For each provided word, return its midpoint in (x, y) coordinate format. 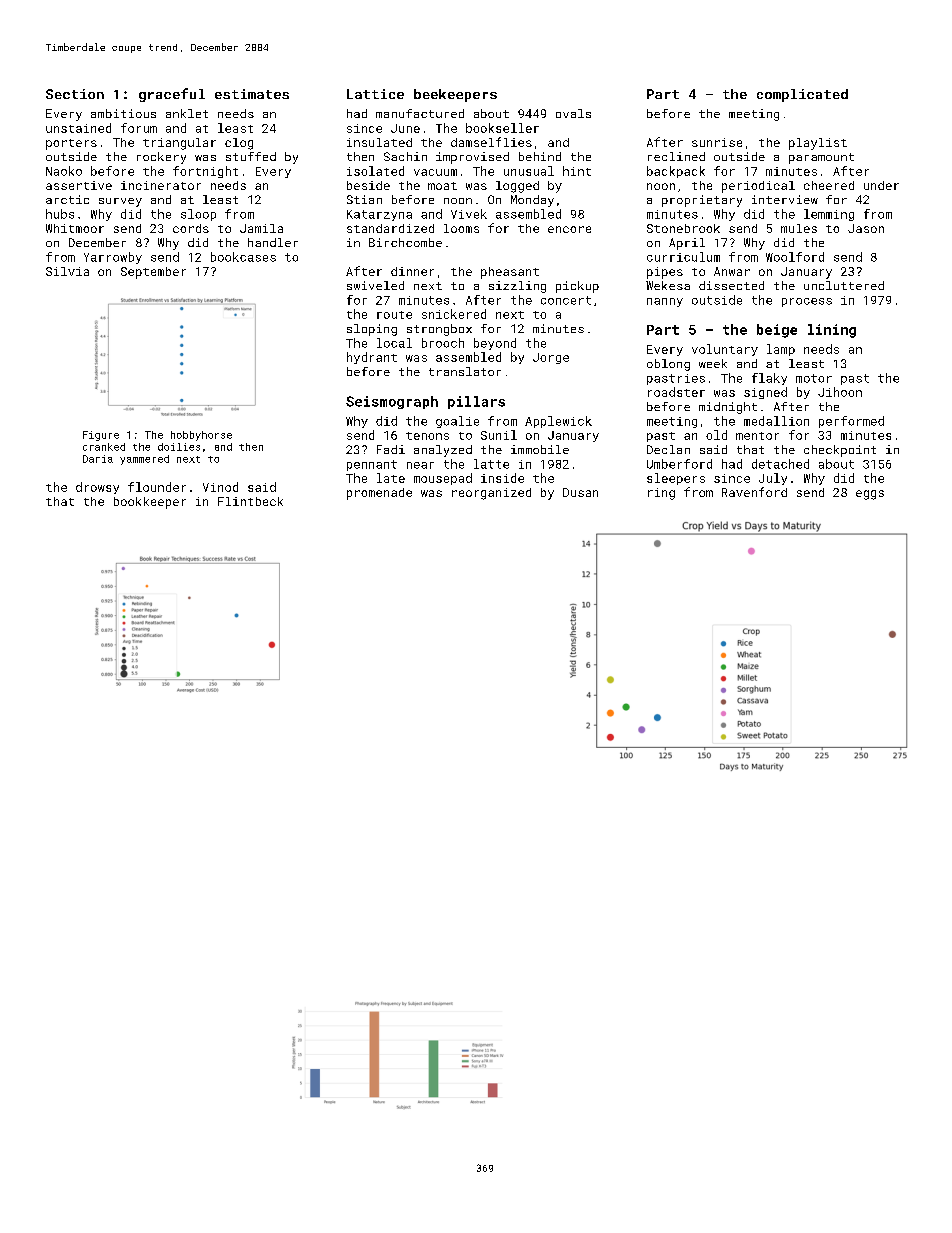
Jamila (261, 228)
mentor (757, 436)
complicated (802, 95)
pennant (372, 465)
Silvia (67, 271)
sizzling (517, 287)
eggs (870, 495)
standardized (390, 228)
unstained (78, 128)
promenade (379, 494)
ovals (573, 113)
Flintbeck (250, 501)
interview (785, 199)
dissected (731, 285)
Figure (101, 436)
